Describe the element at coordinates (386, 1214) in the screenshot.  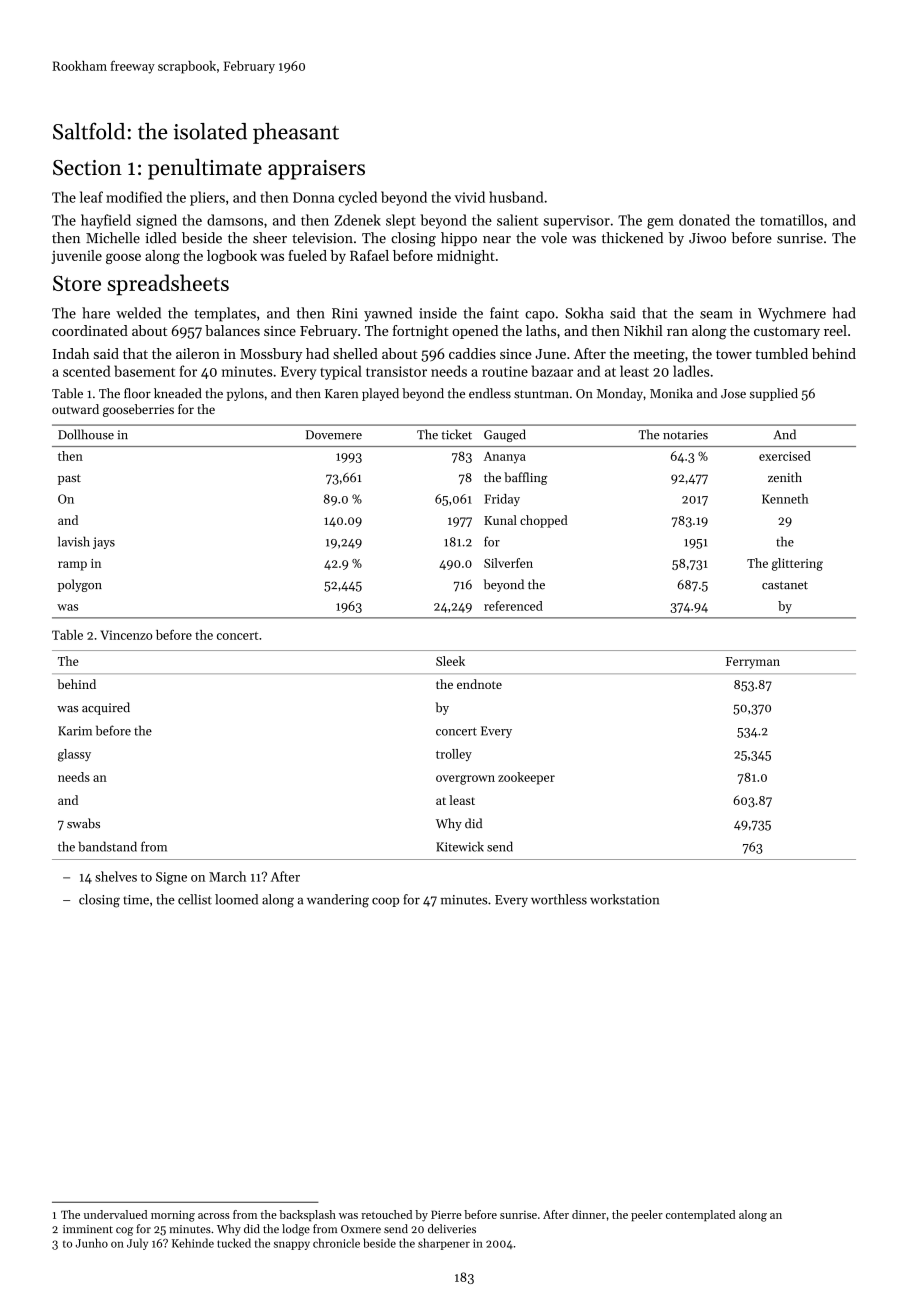
I see `retouched` at that location.
